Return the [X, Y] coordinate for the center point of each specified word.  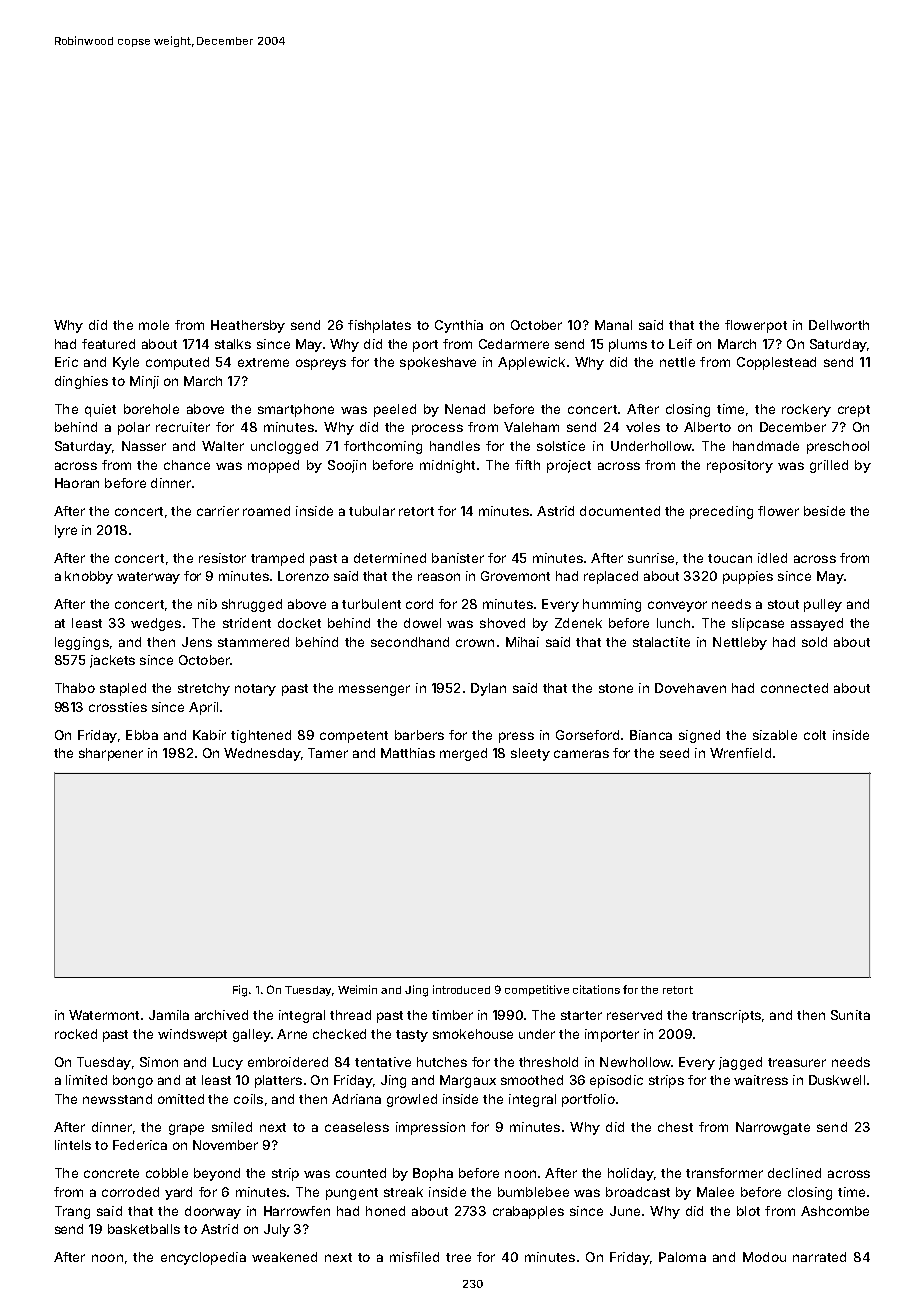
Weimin [357, 989]
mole [154, 325]
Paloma [682, 1257]
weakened [284, 1257]
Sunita [850, 1015]
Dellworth [839, 325]
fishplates [379, 326]
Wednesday [262, 754]
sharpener [111, 754]
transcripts [726, 1016]
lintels [73, 1145]
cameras [581, 754]
